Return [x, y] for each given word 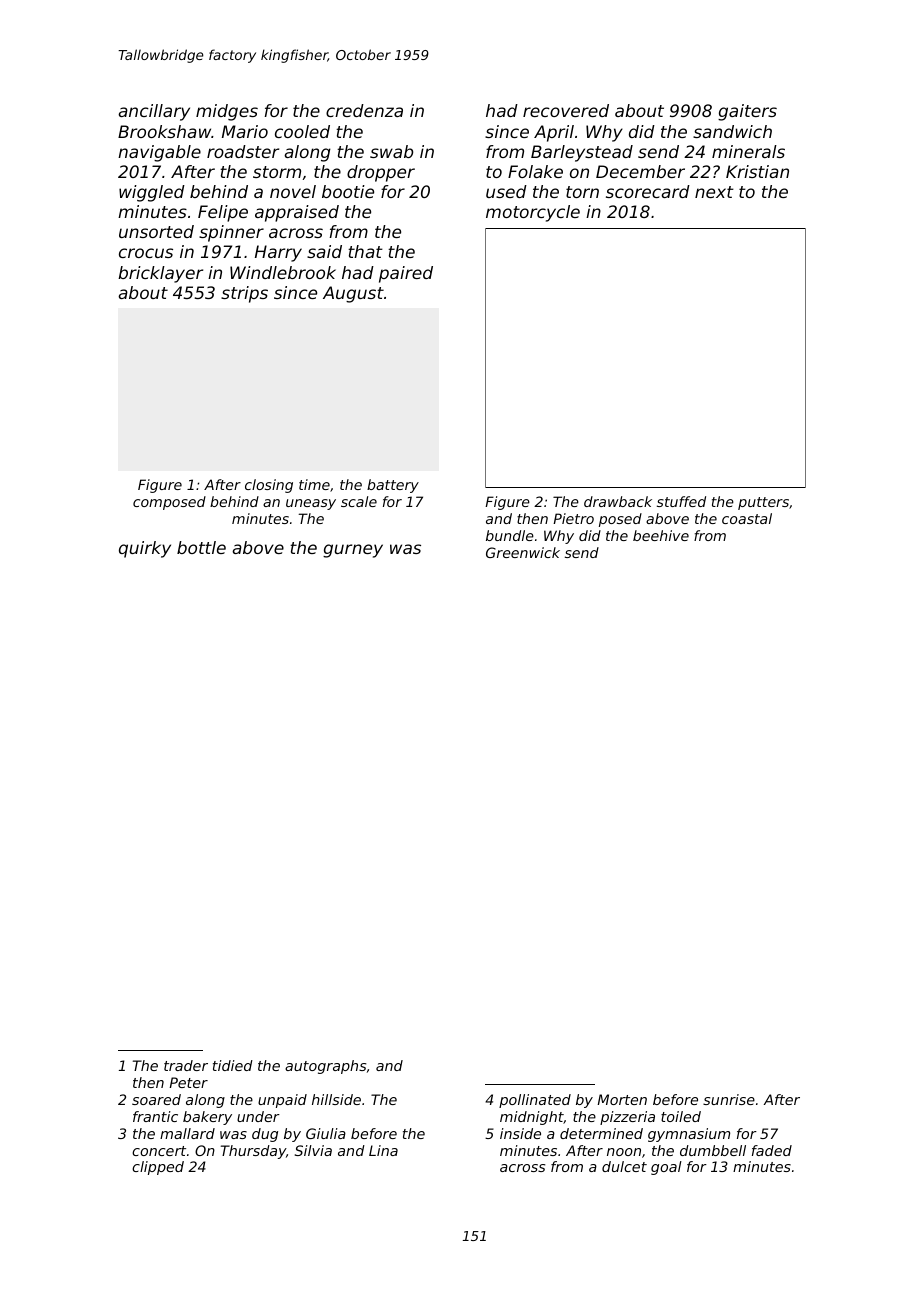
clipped [158, 1168]
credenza [364, 110]
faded [772, 1150]
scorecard [648, 191]
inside [520, 1133]
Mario [245, 131]
